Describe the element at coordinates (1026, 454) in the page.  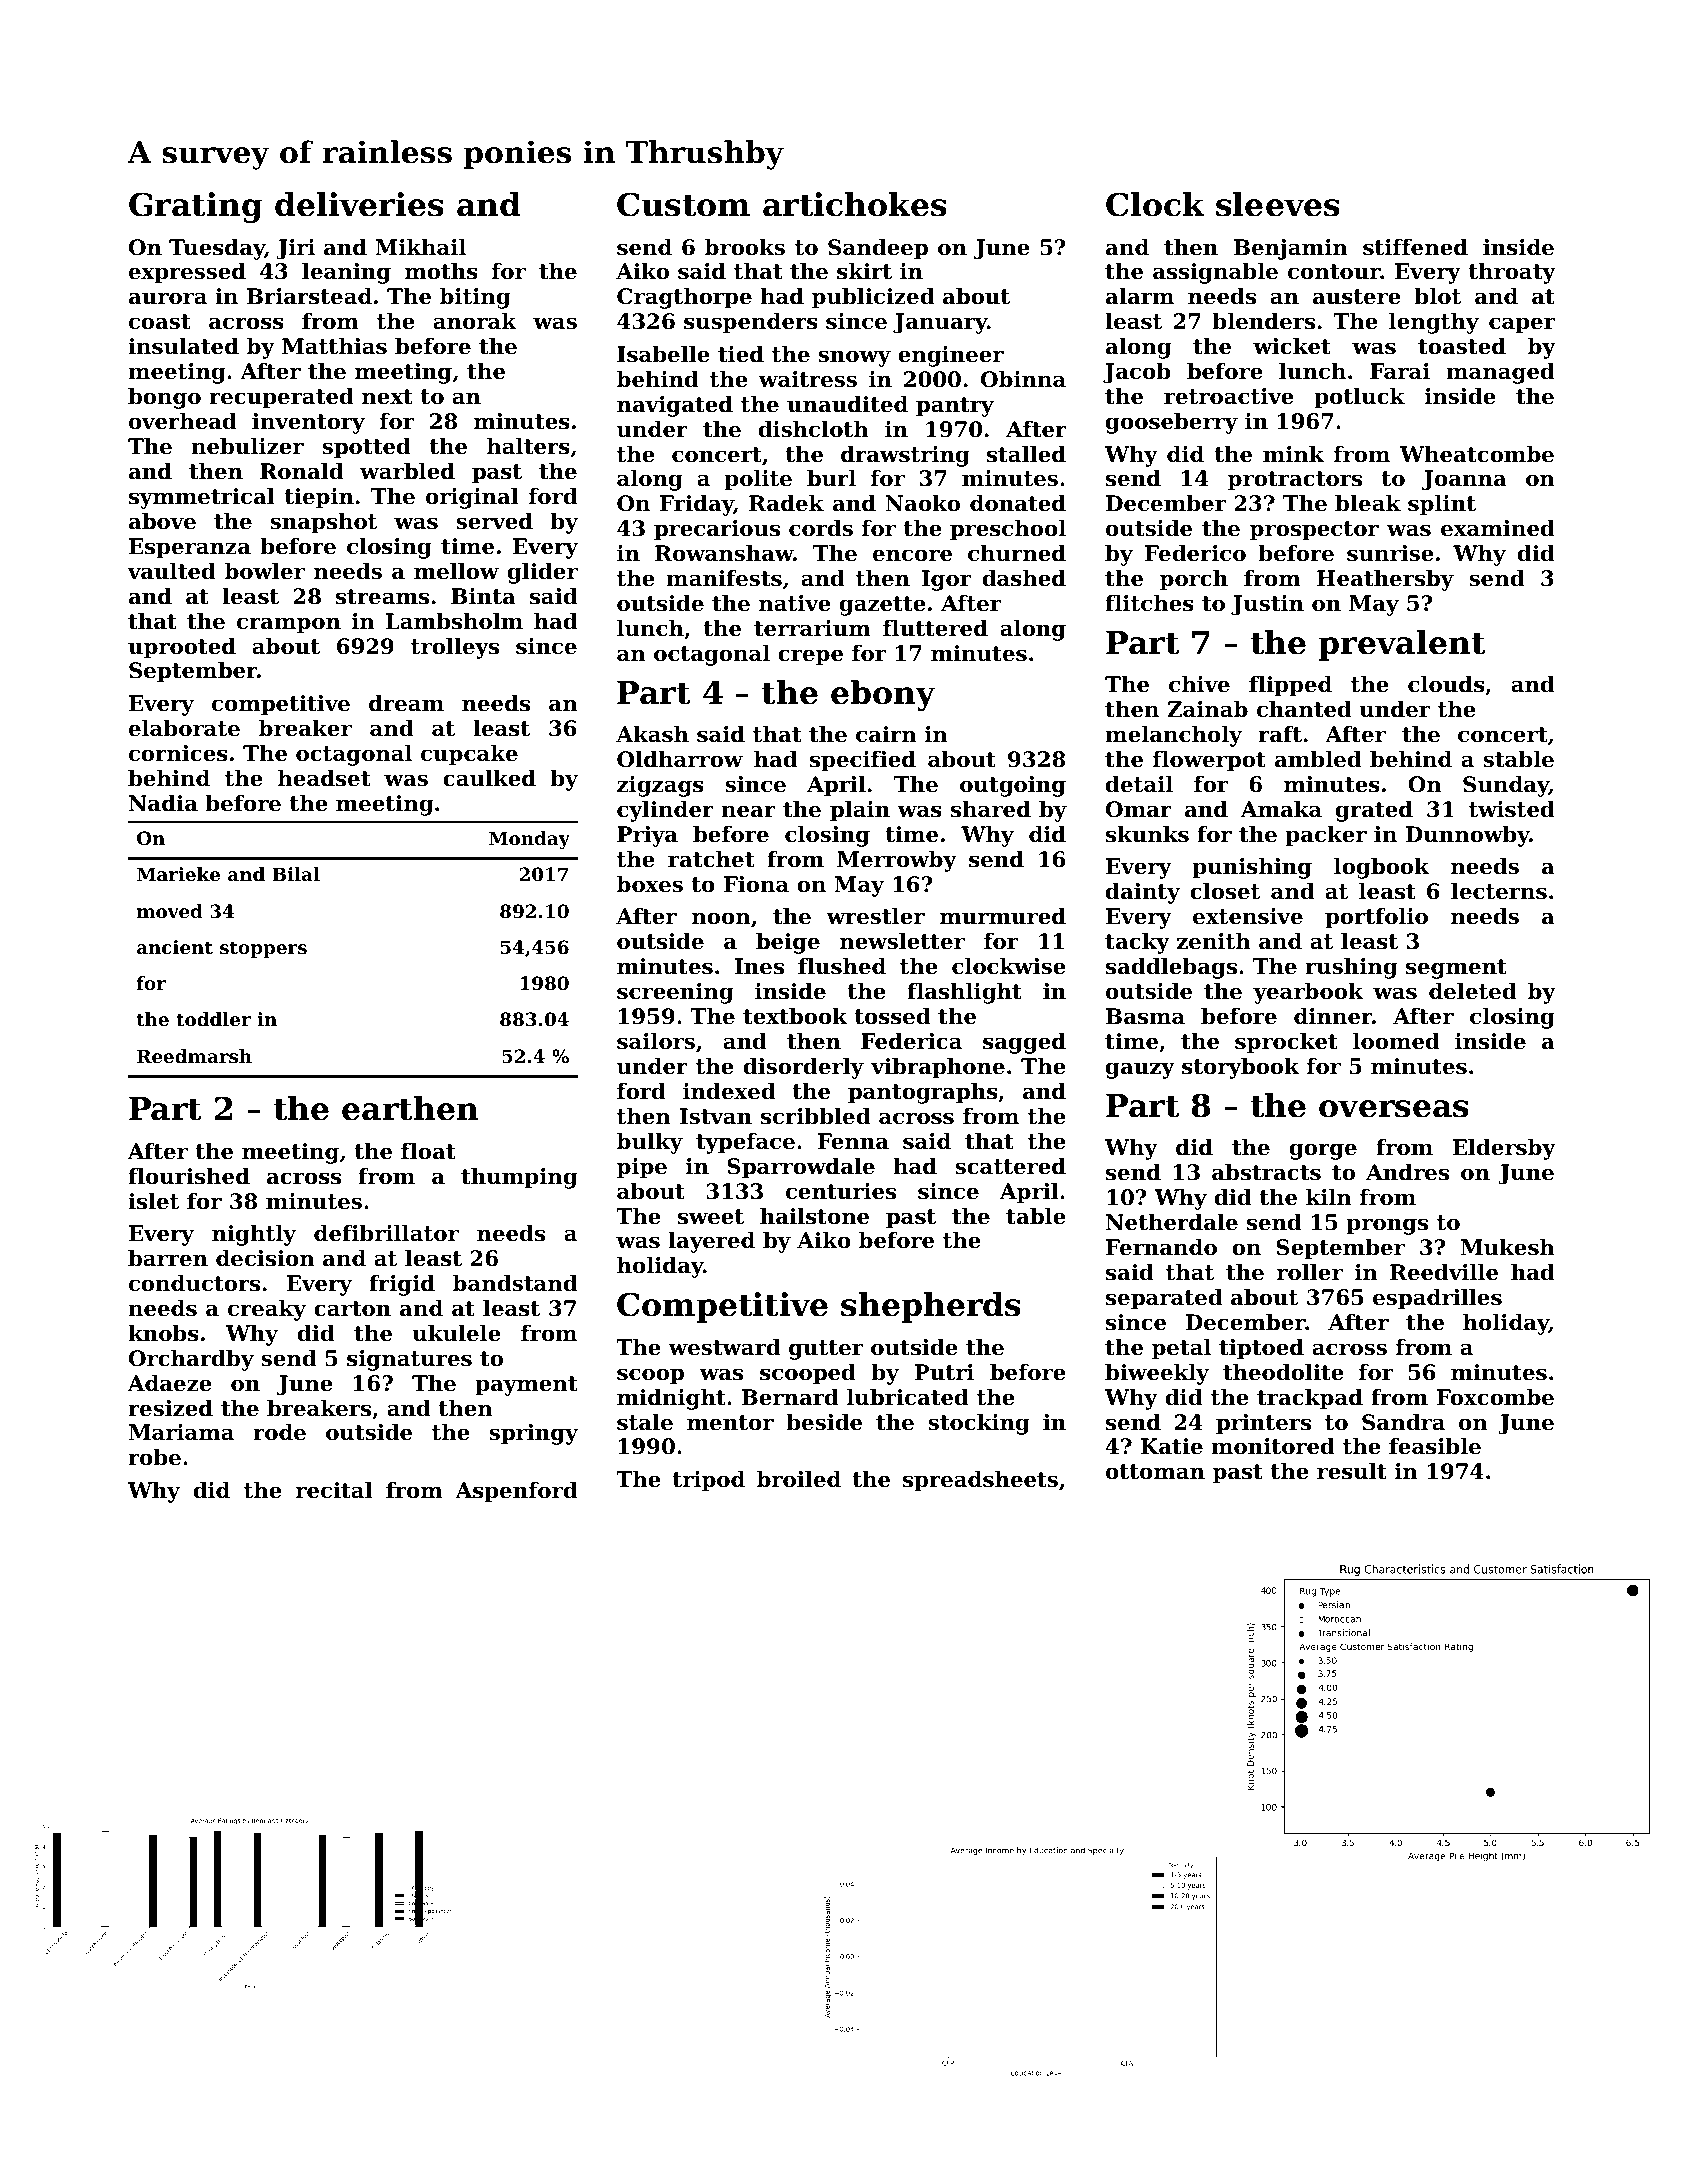
I see `stalled` at that location.
